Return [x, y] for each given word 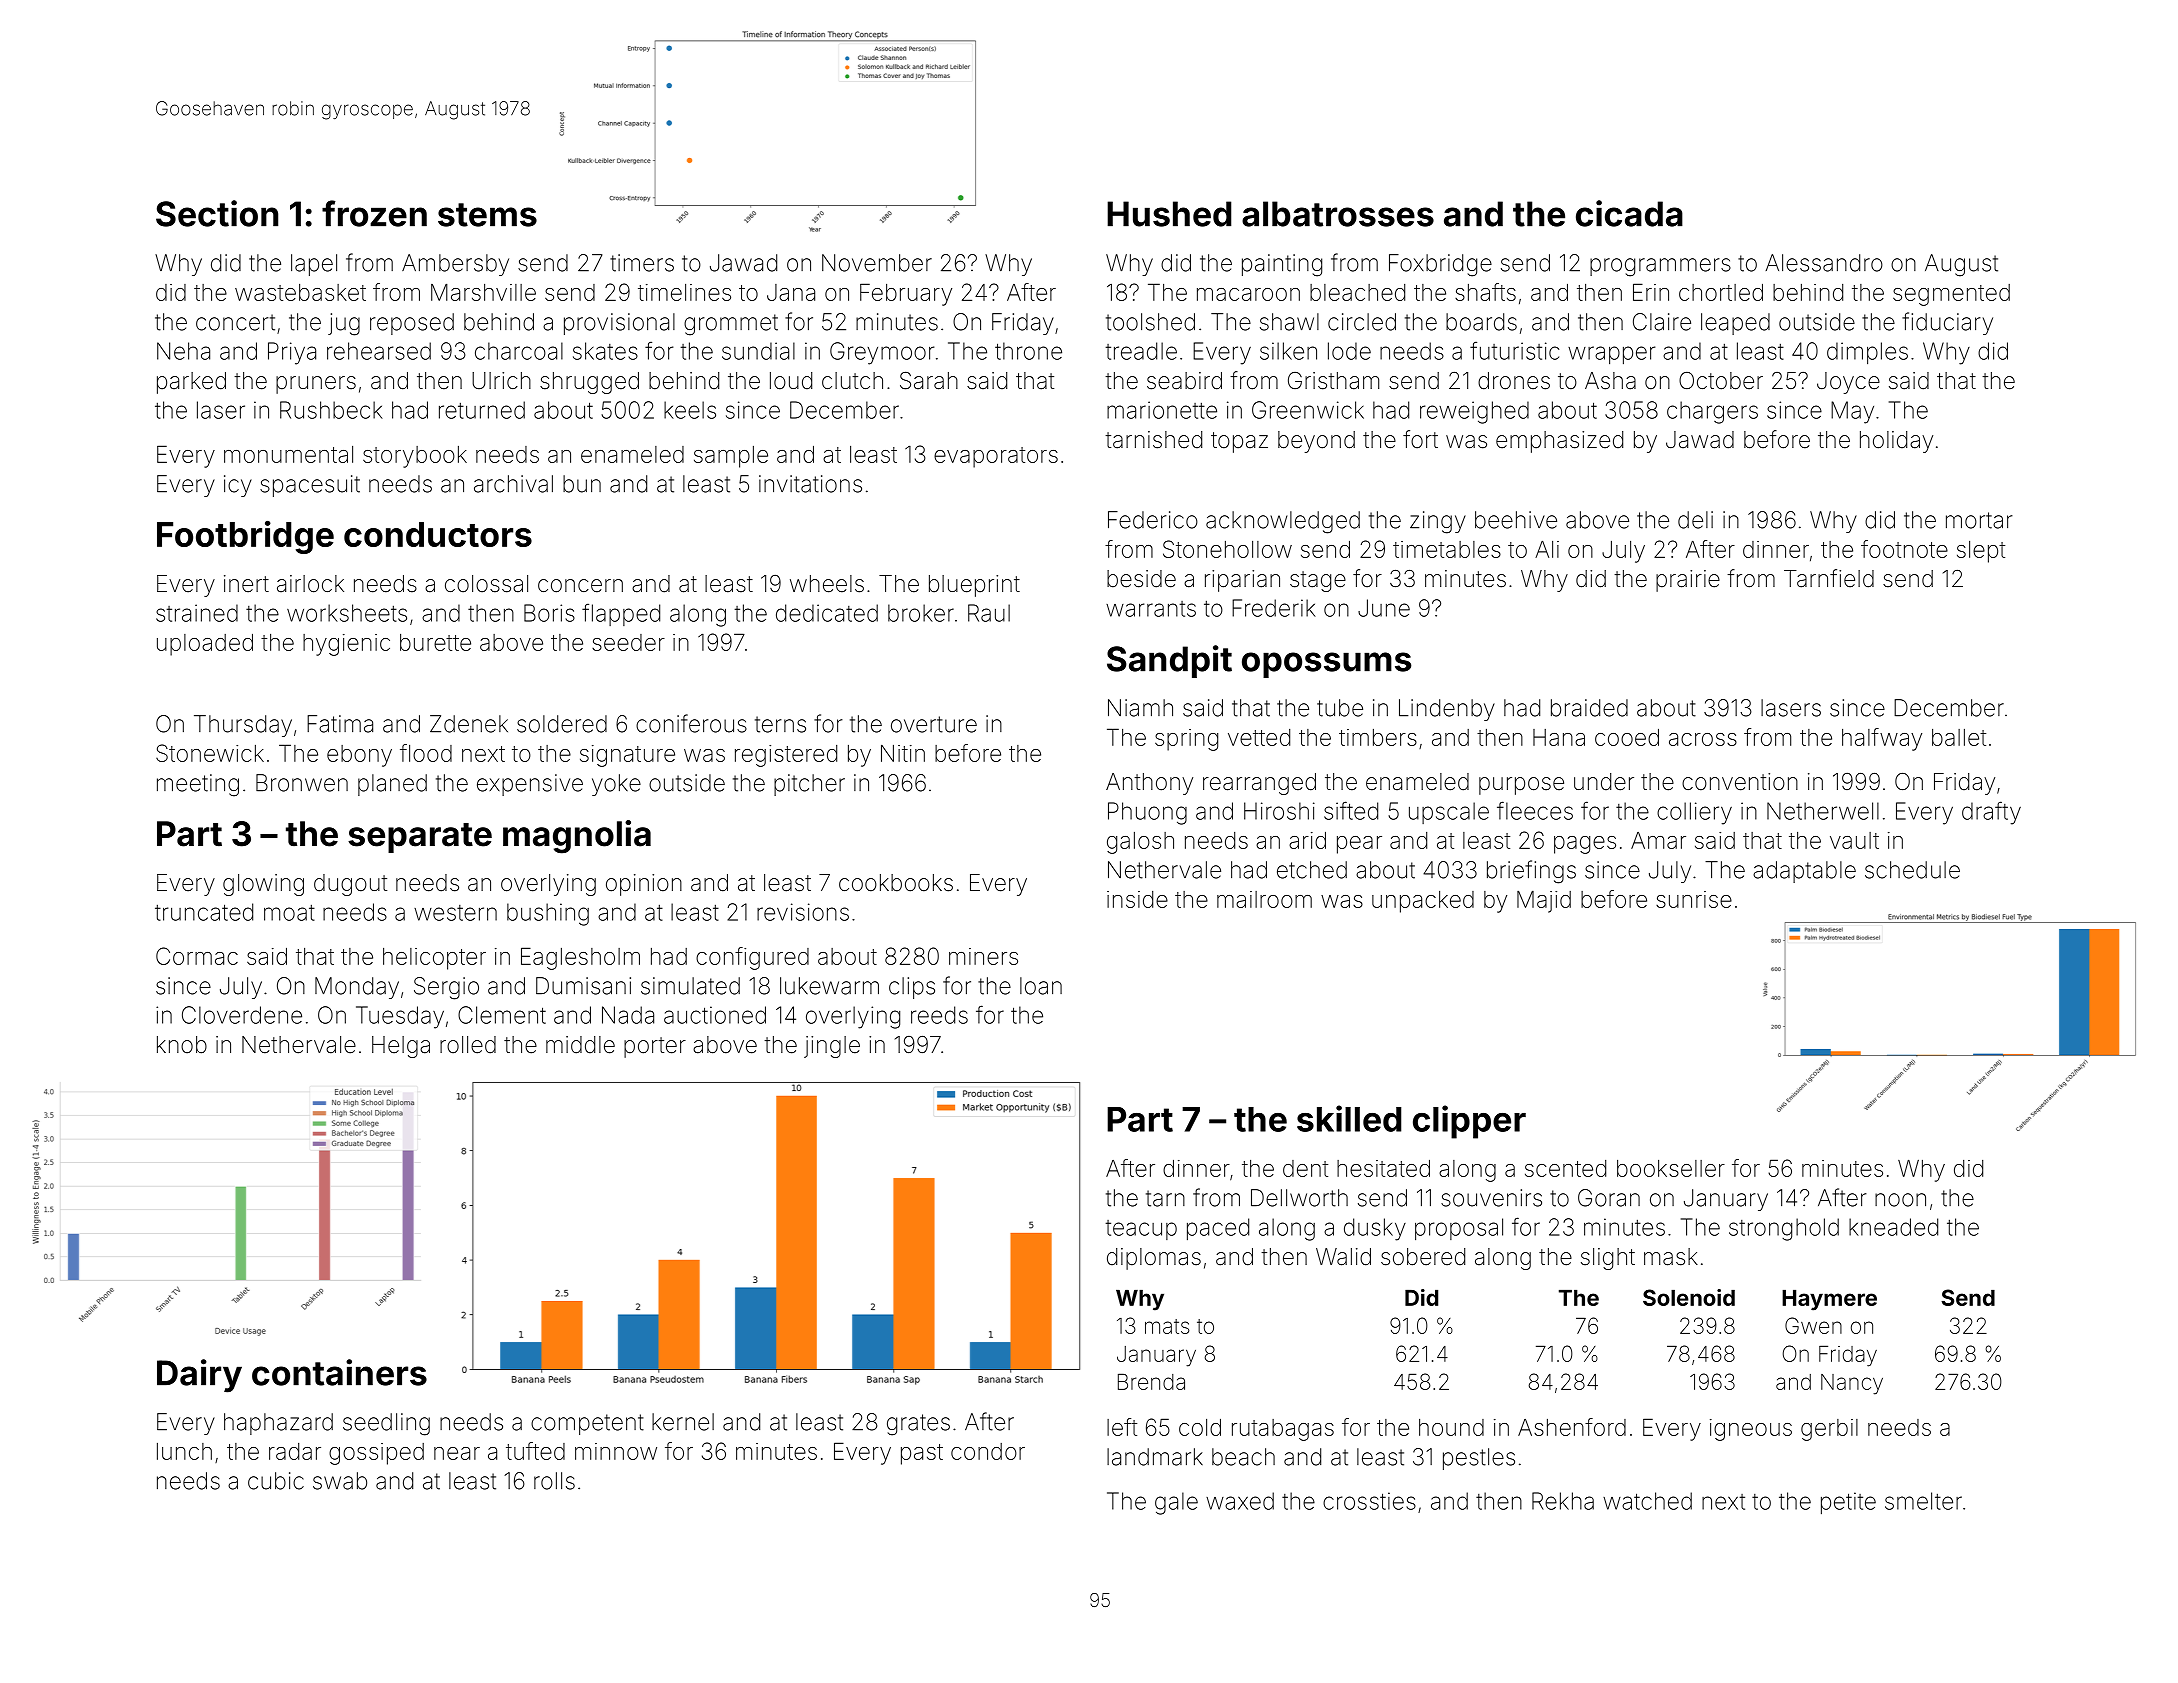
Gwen [1813, 1325]
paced [1218, 1229]
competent [587, 1424]
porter [655, 1047]
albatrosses [1338, 214]
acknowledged [1283, 522]
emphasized [1559, 442]
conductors [438, 534]
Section [217, 213]
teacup [1141, 1230]
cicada [1629, 213]
